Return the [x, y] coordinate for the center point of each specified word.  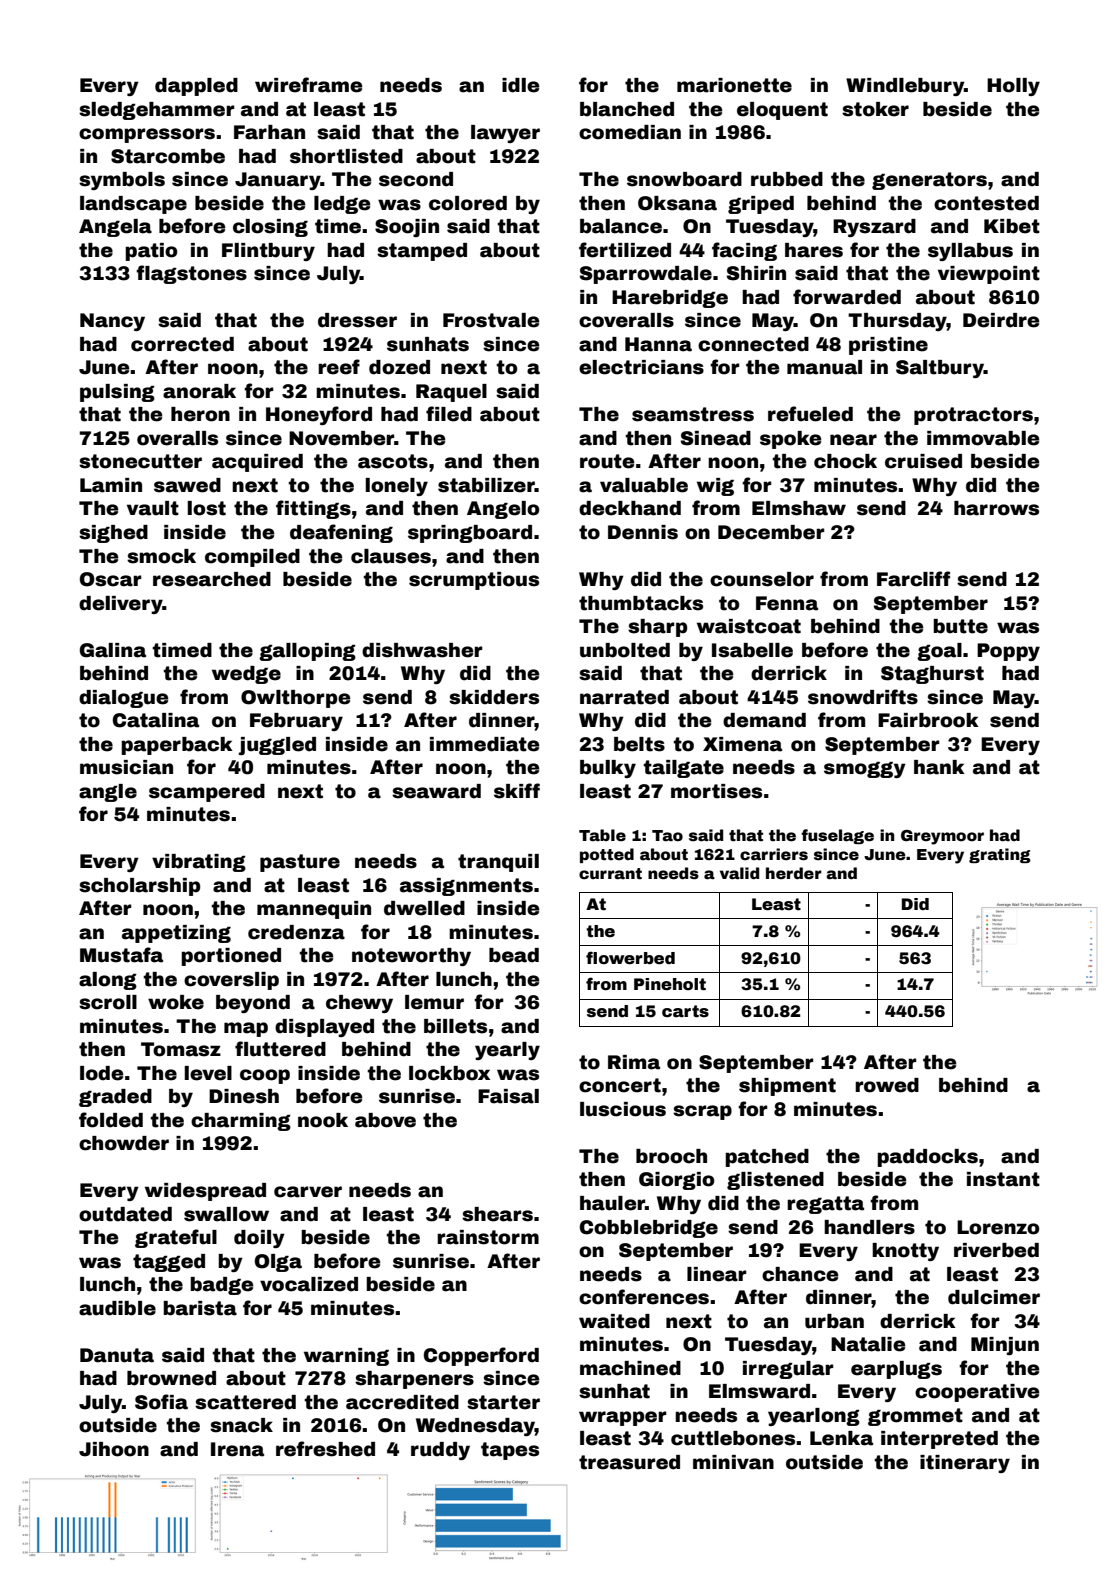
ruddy [440, 1451]
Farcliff [913, 579]
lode [101, 1073]
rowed [887, 1085]
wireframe [308, 85]
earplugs [896, 1370]
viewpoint [989, 275]
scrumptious [474, 581]
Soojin [407, 228]
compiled [252, 558]
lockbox [449, 1073]
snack [241, 1425]
